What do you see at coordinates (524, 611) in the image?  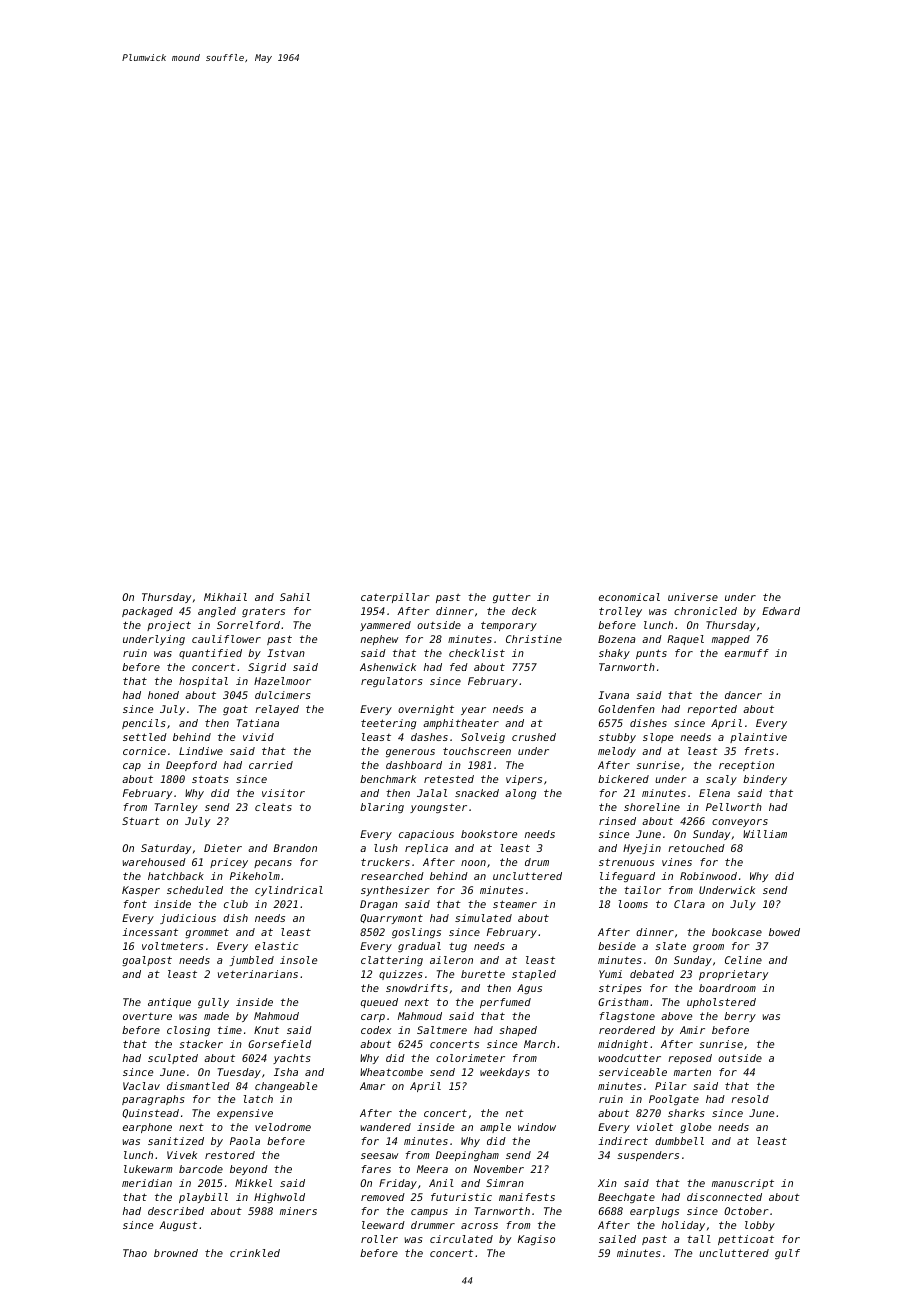 I see `deck` at bounding box center [524, 611].
